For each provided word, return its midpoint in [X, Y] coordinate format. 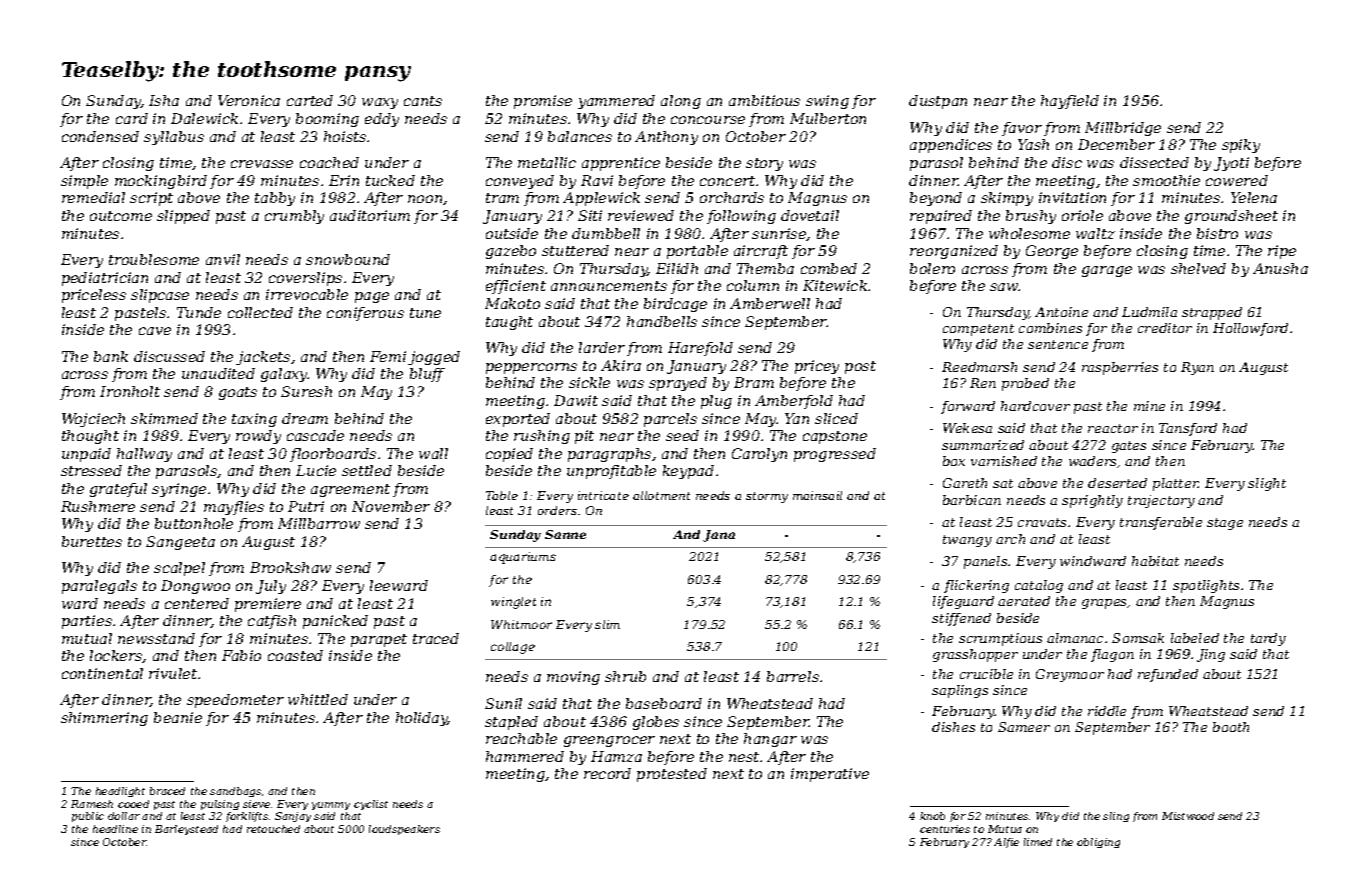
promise [543, 102]
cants [423, 101]
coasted [295, 655]
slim [607, 624]
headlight [120, 792]
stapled [511, 723]
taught [509, 323]
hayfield [1070, 102]
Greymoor [1070, 675]
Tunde [199, 312]
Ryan [1197, 368]
